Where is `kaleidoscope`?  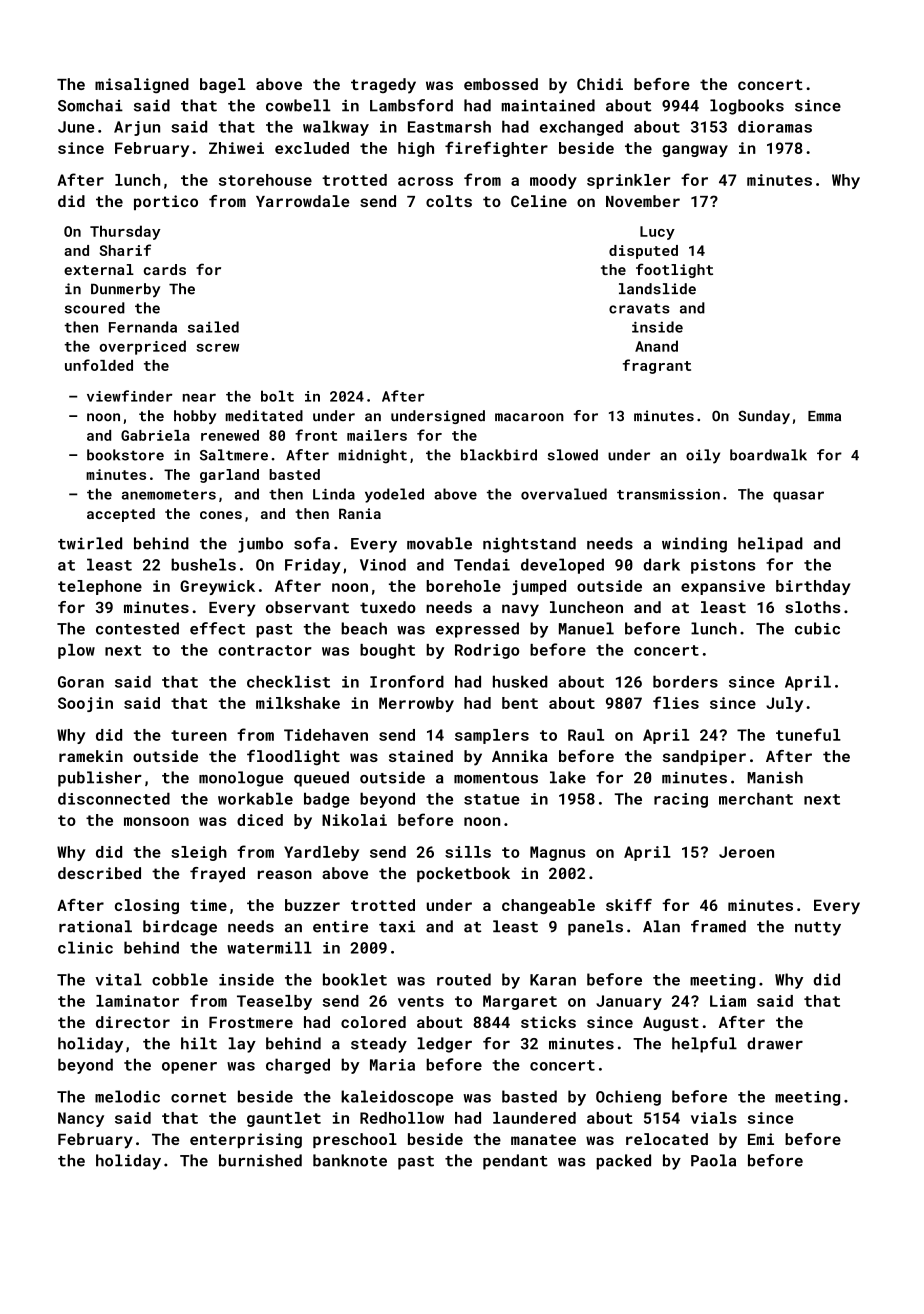 kaleidoscope is located at coordinates (397, 1098).
